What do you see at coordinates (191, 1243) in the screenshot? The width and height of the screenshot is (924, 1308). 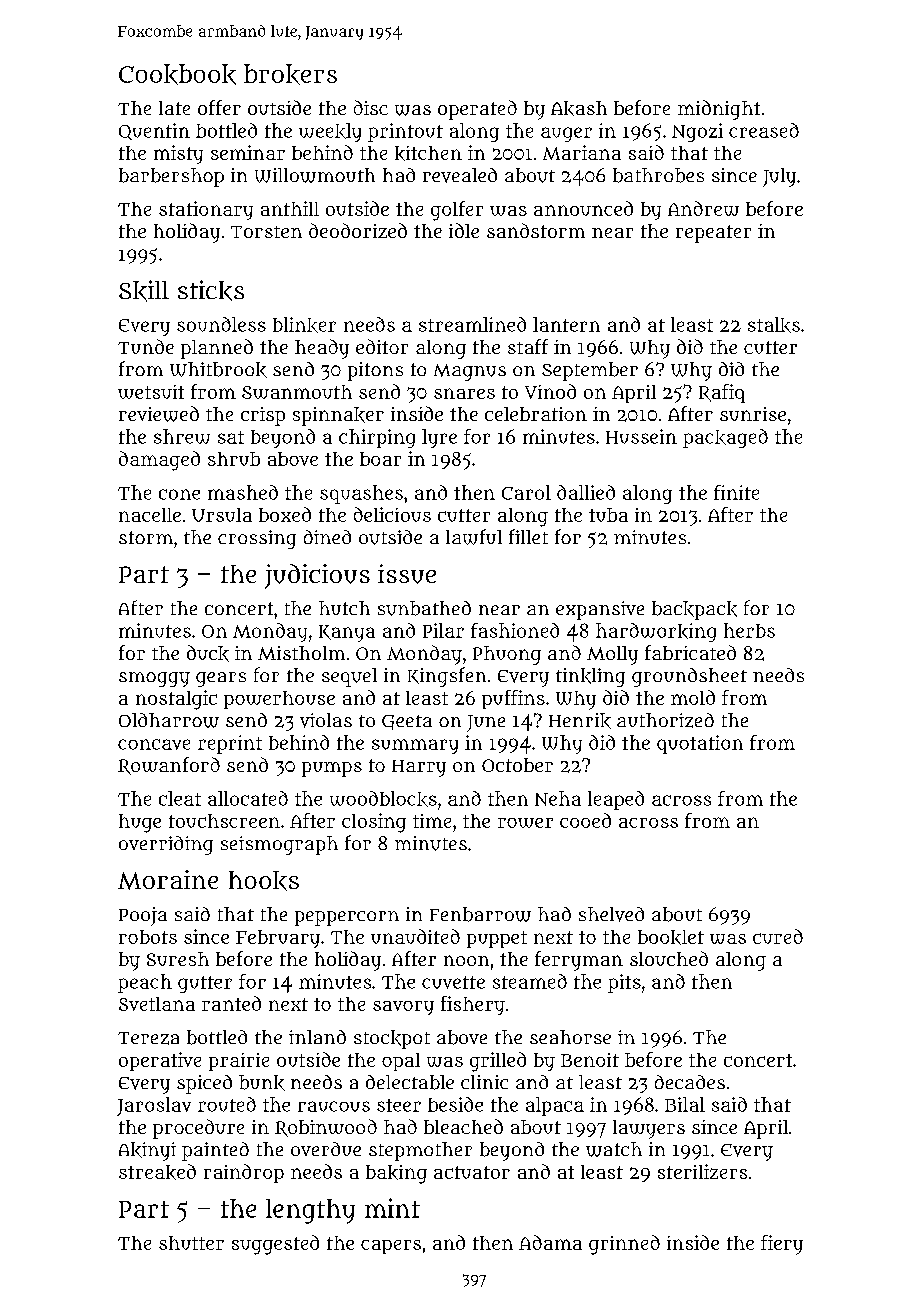 I see `shutter` at bounding box center [191, 1243].
